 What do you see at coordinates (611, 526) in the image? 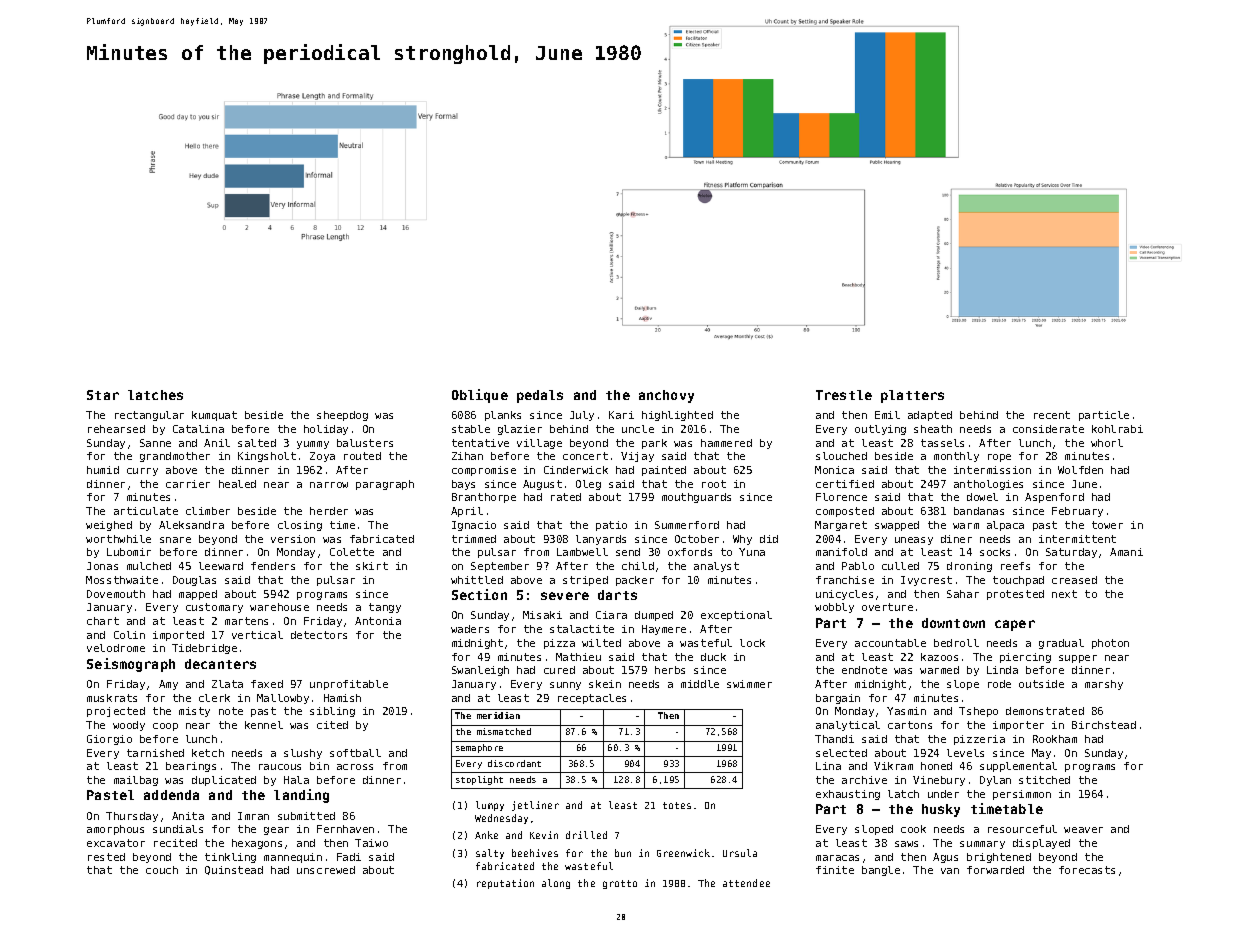
I see `patio` at bounding box center [611, 526].
